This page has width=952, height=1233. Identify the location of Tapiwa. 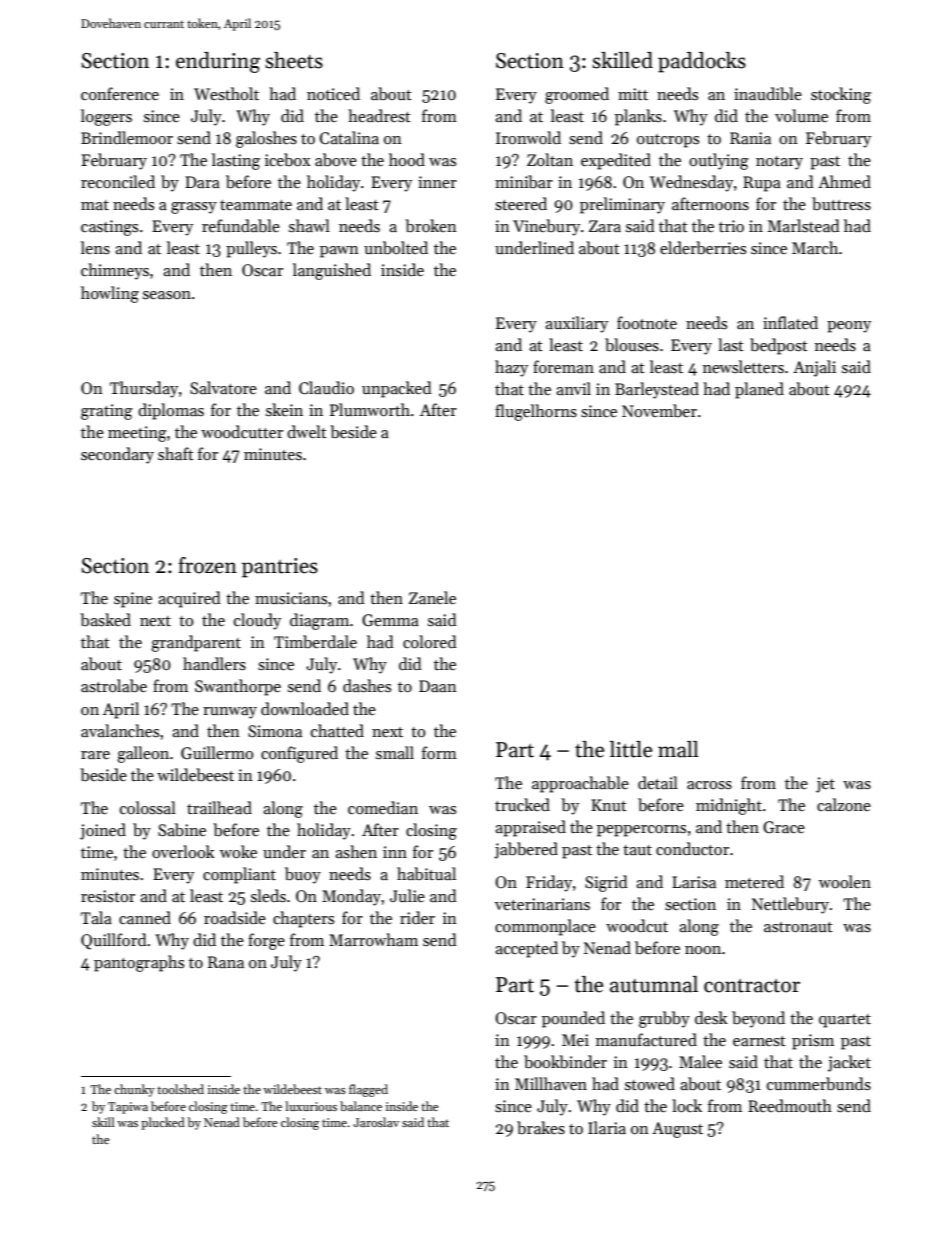
(128, 1108).
